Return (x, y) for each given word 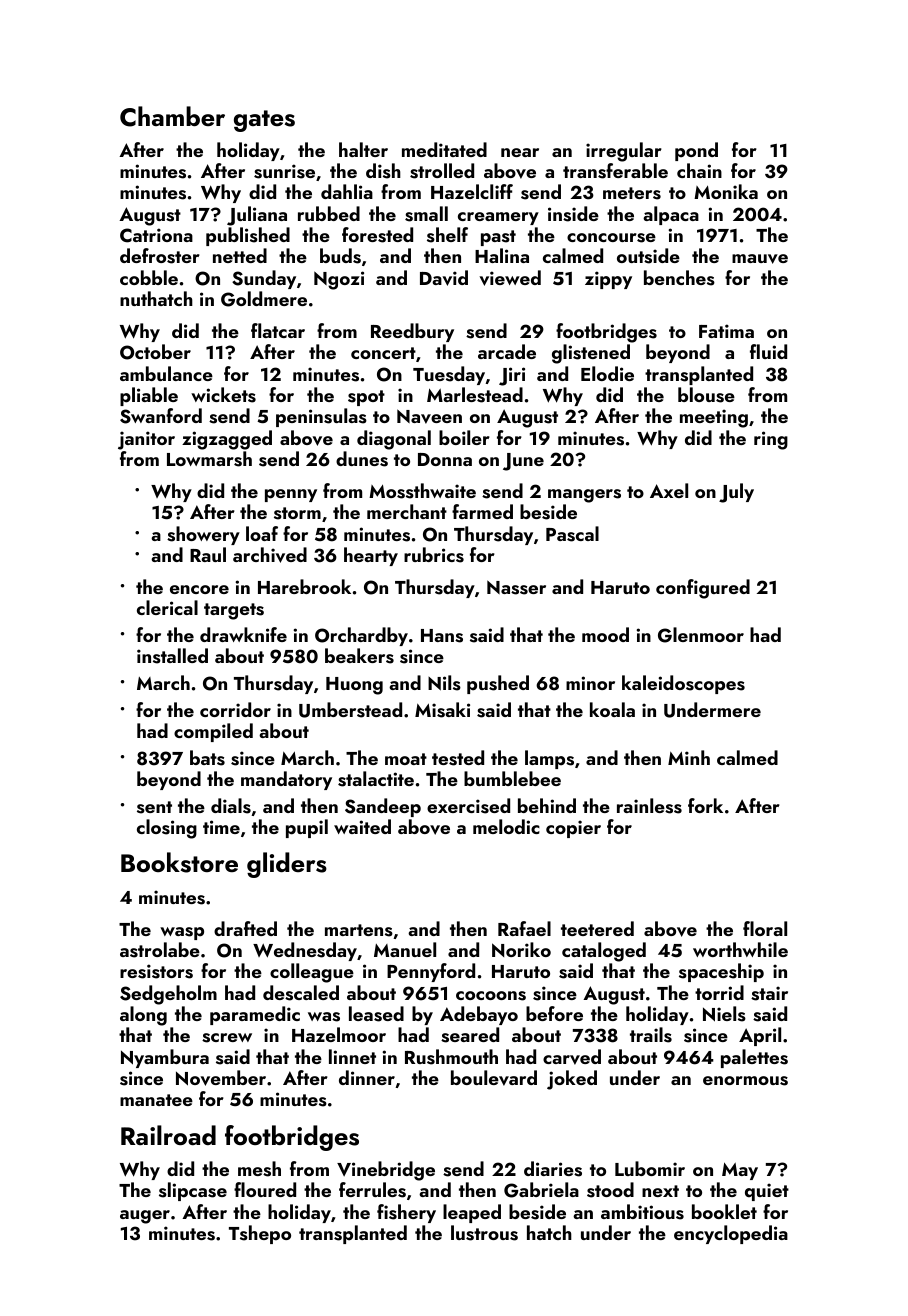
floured (265, 1189)
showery (203, 535)
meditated (444, 149)
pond (696, 151)
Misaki (442, 710)
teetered (597, 928)
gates (264, 121)
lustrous (484, 1233)
